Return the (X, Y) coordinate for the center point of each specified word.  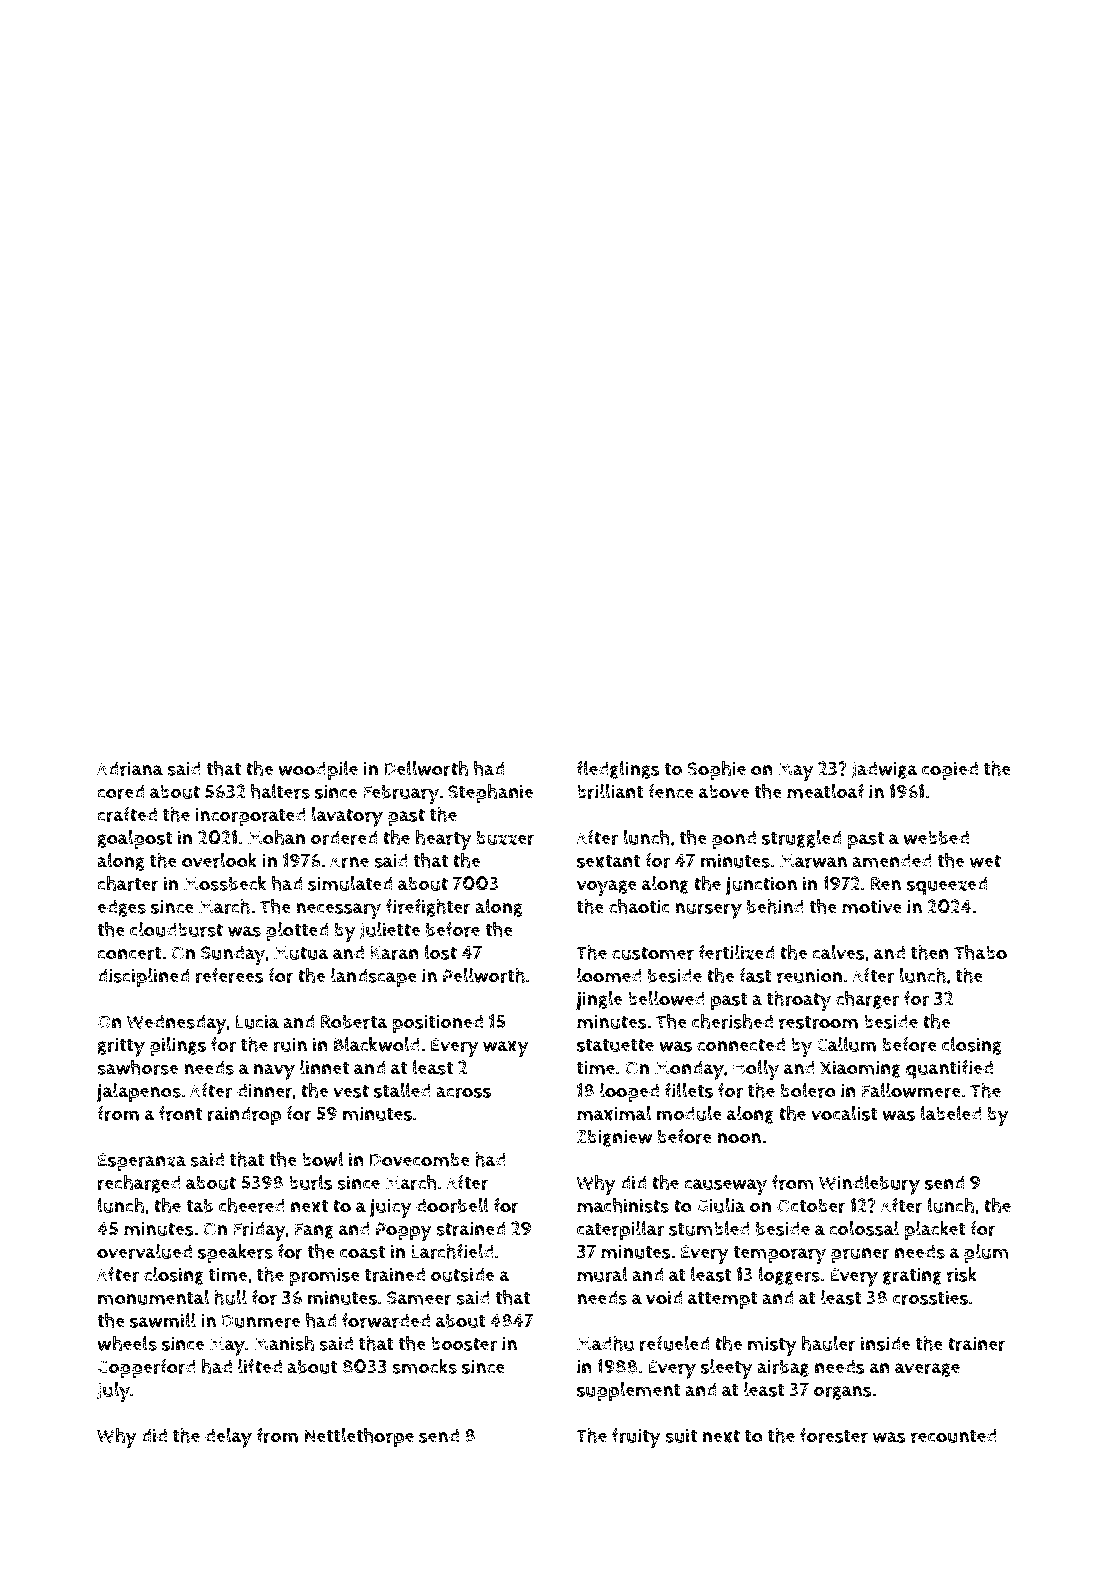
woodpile (318, 771)
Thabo (980, 952)
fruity (636, 1438)
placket (935, 1231)
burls (311, 1182)
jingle (599, 1001)
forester (834, 1435)
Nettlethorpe (359, 1438)
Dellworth (426, 768)
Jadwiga (885, 770)
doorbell (452, 1205)
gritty (121, 1047)
